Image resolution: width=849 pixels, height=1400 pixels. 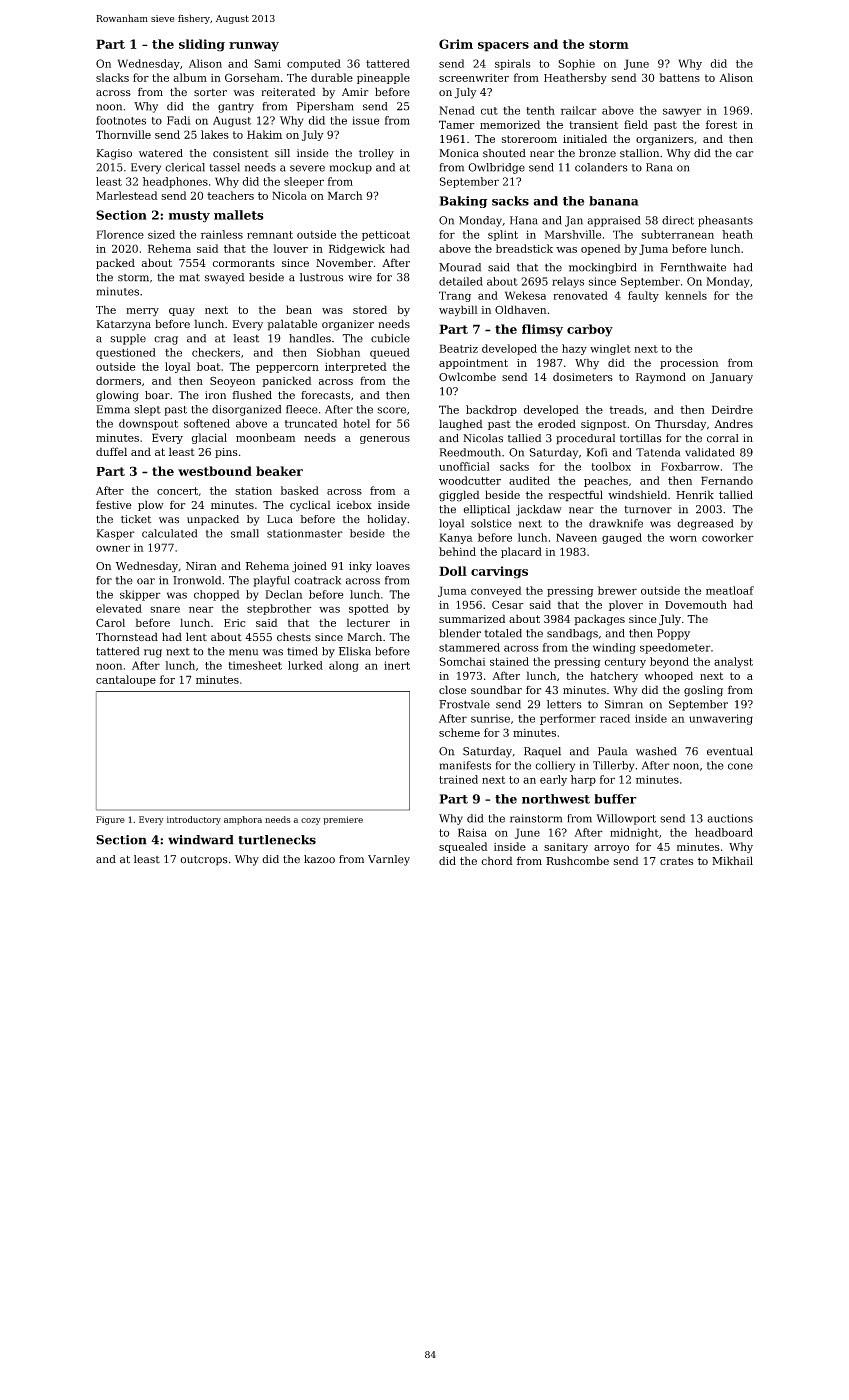 What do you see at coordinates (182, 312) in the image?
I see `quay` at bounding box center [182, 312].
